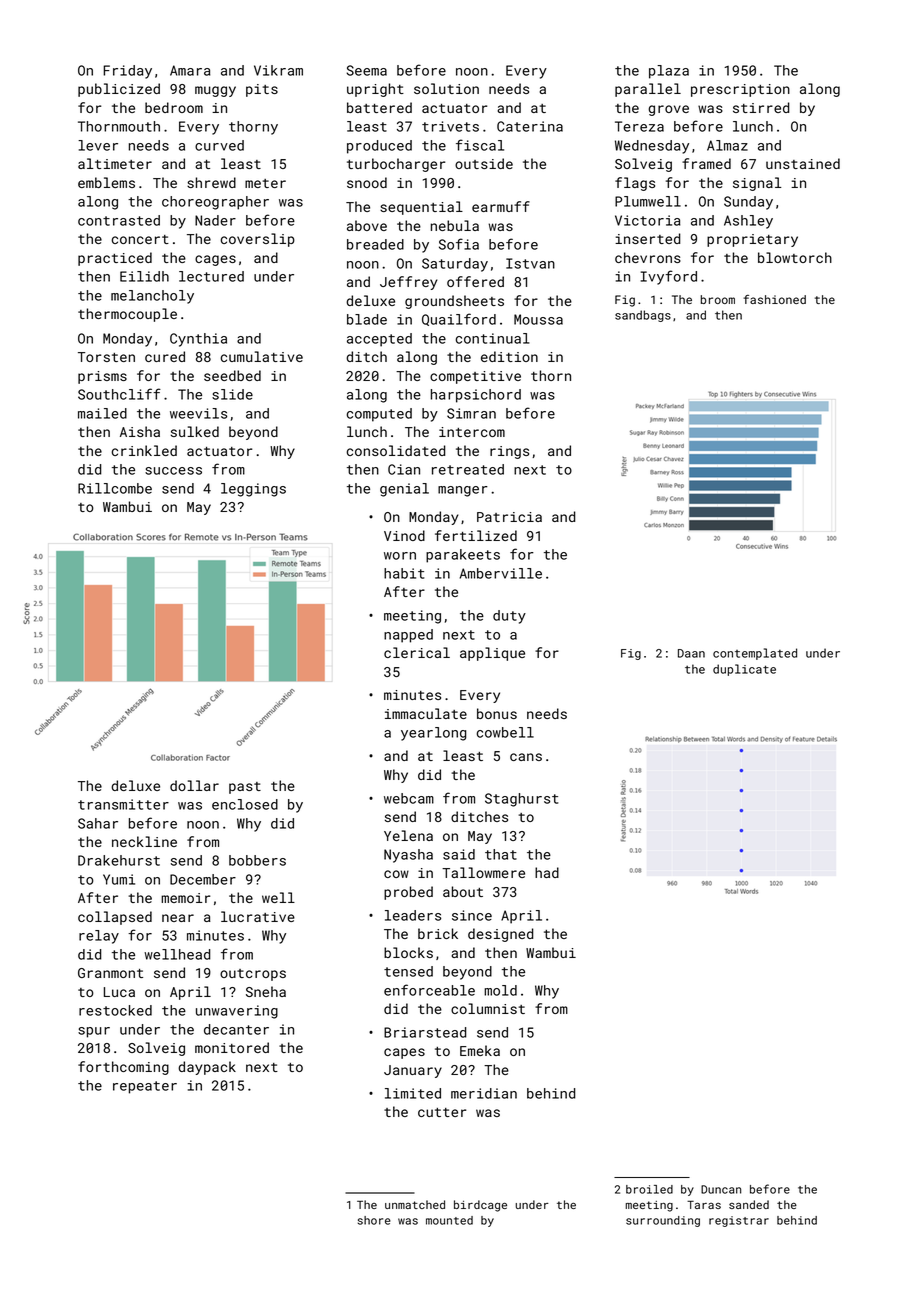 Image resolution: width=924 pixels, height=1308 pixels. I want to click on Amberville, so click(501, 573).
